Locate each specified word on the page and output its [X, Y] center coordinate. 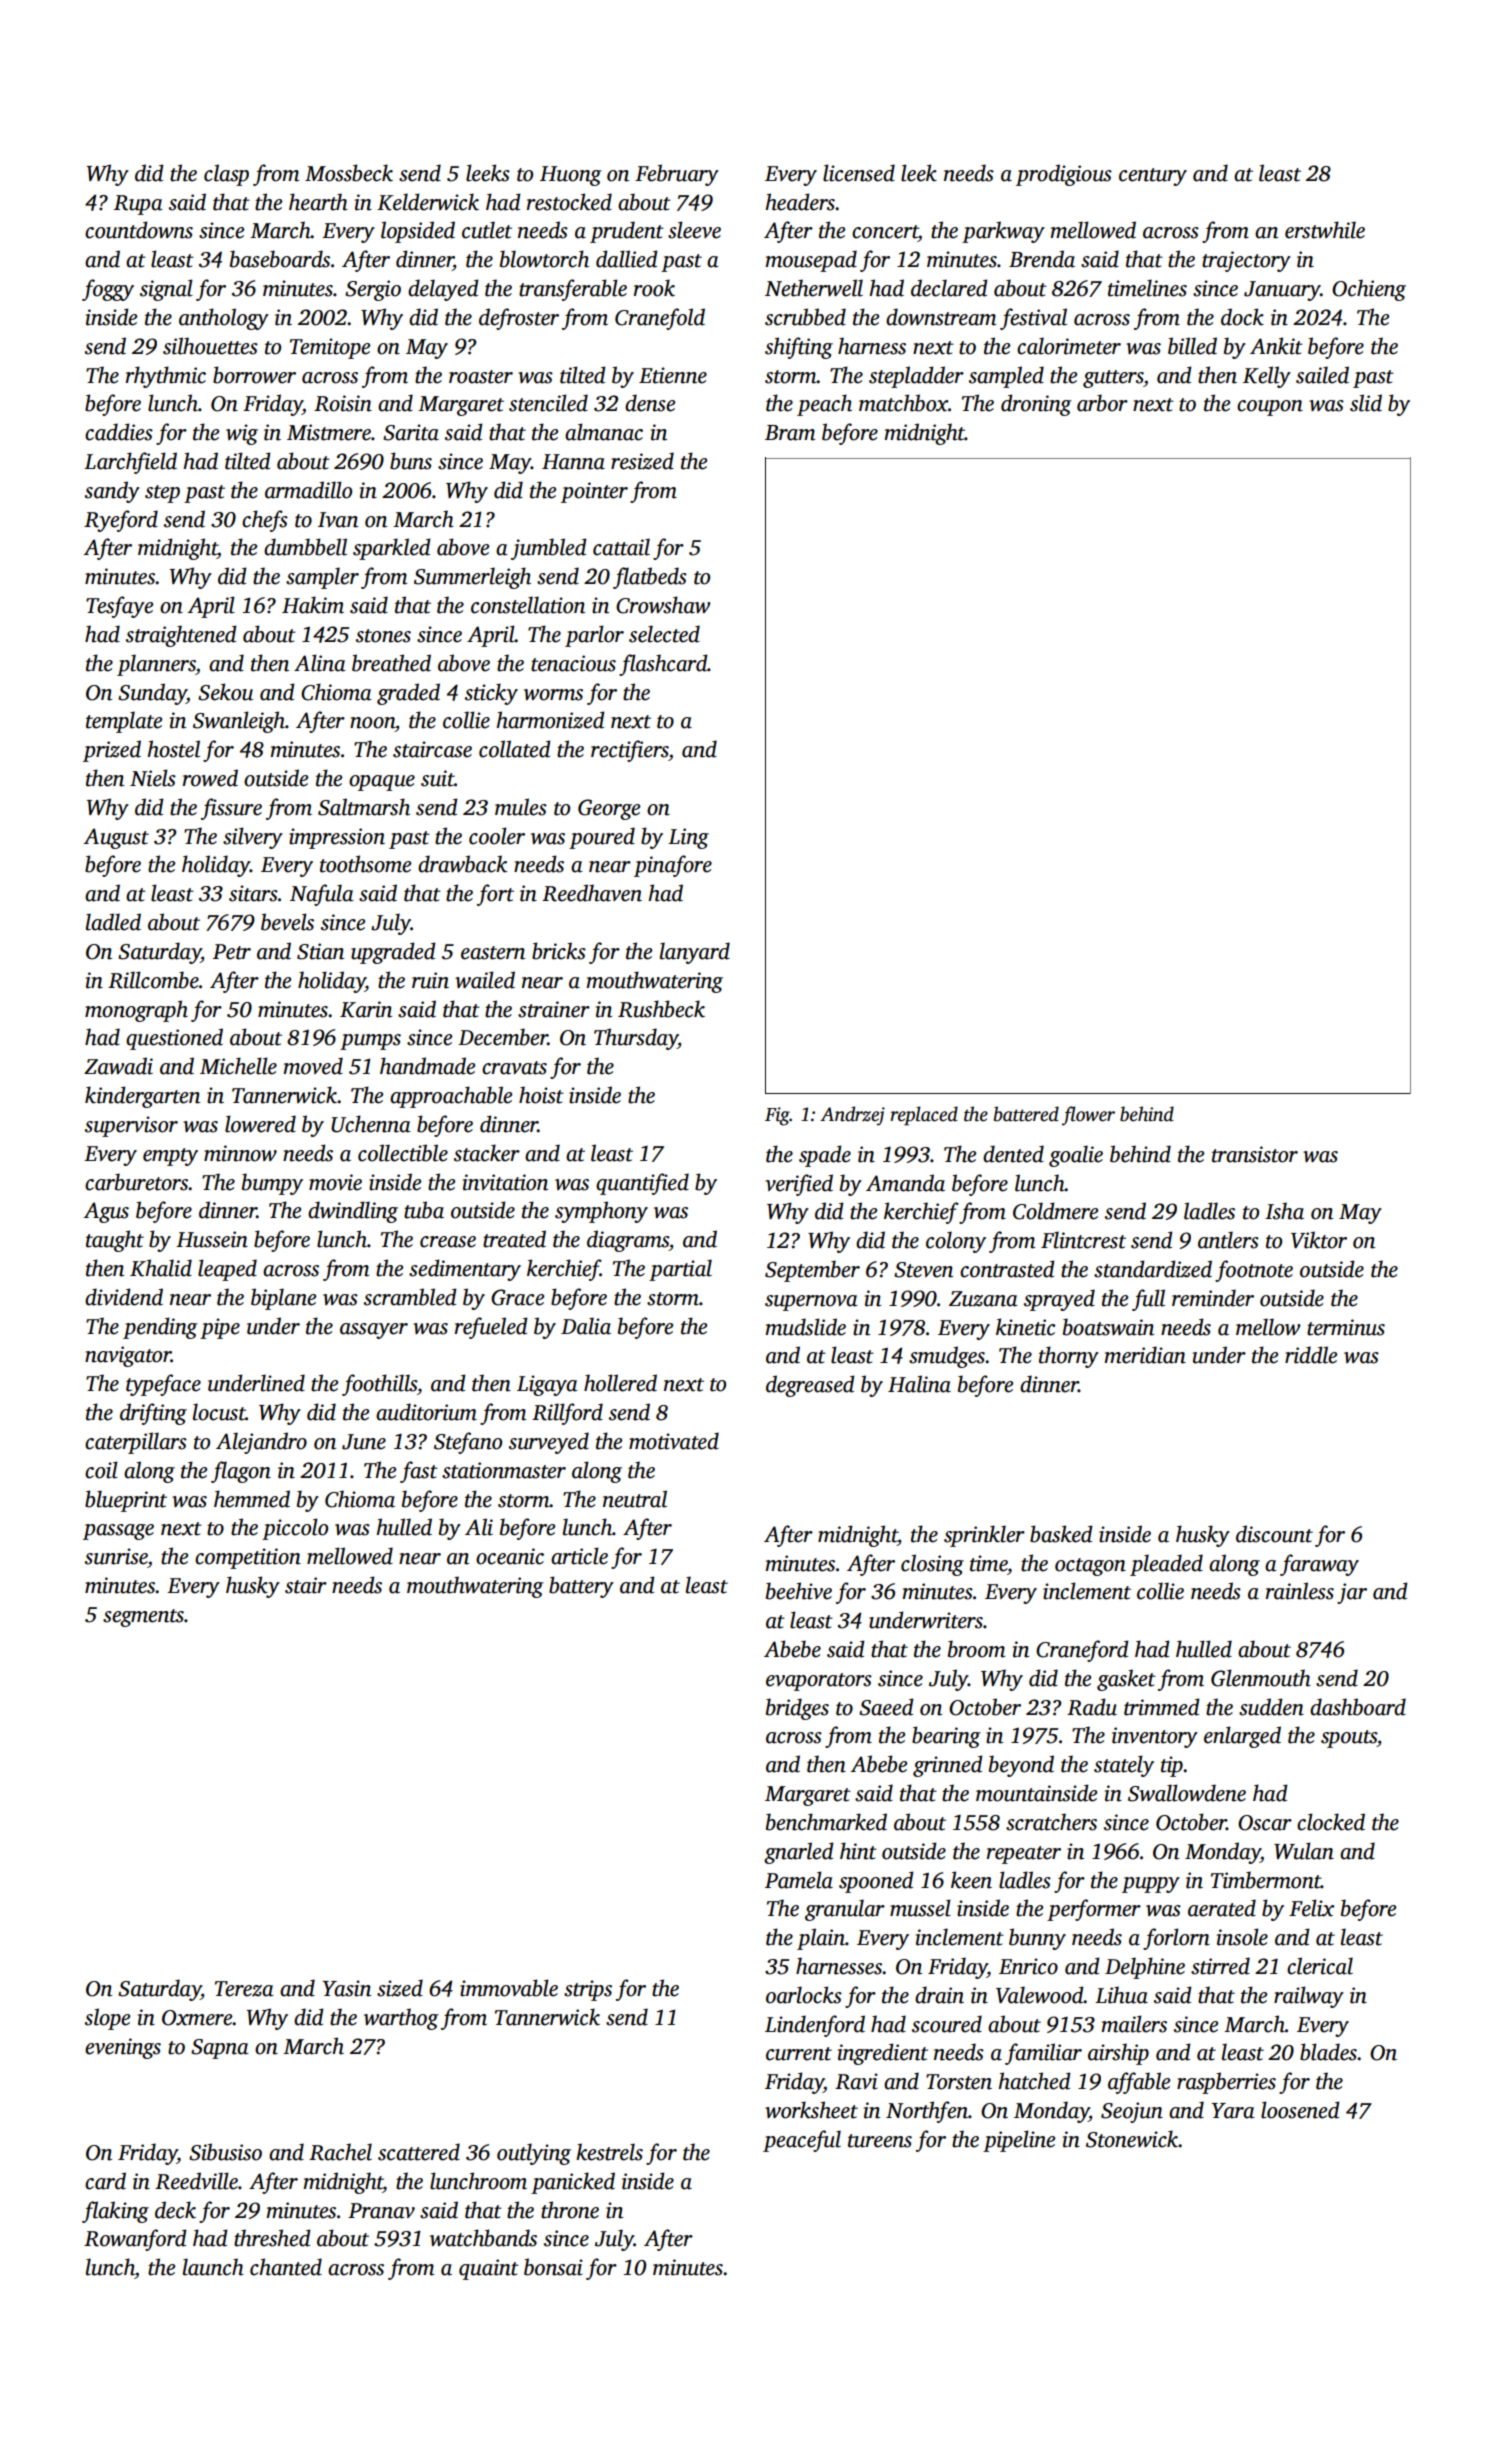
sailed [1322, 375]
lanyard [695, 953]
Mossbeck [349, 173]
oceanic [510, 1556]
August [116, 838]
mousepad [811, 261]
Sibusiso [225, 2152]
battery [581, 1587]
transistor [1255, 1154]
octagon [1090, 1567]
